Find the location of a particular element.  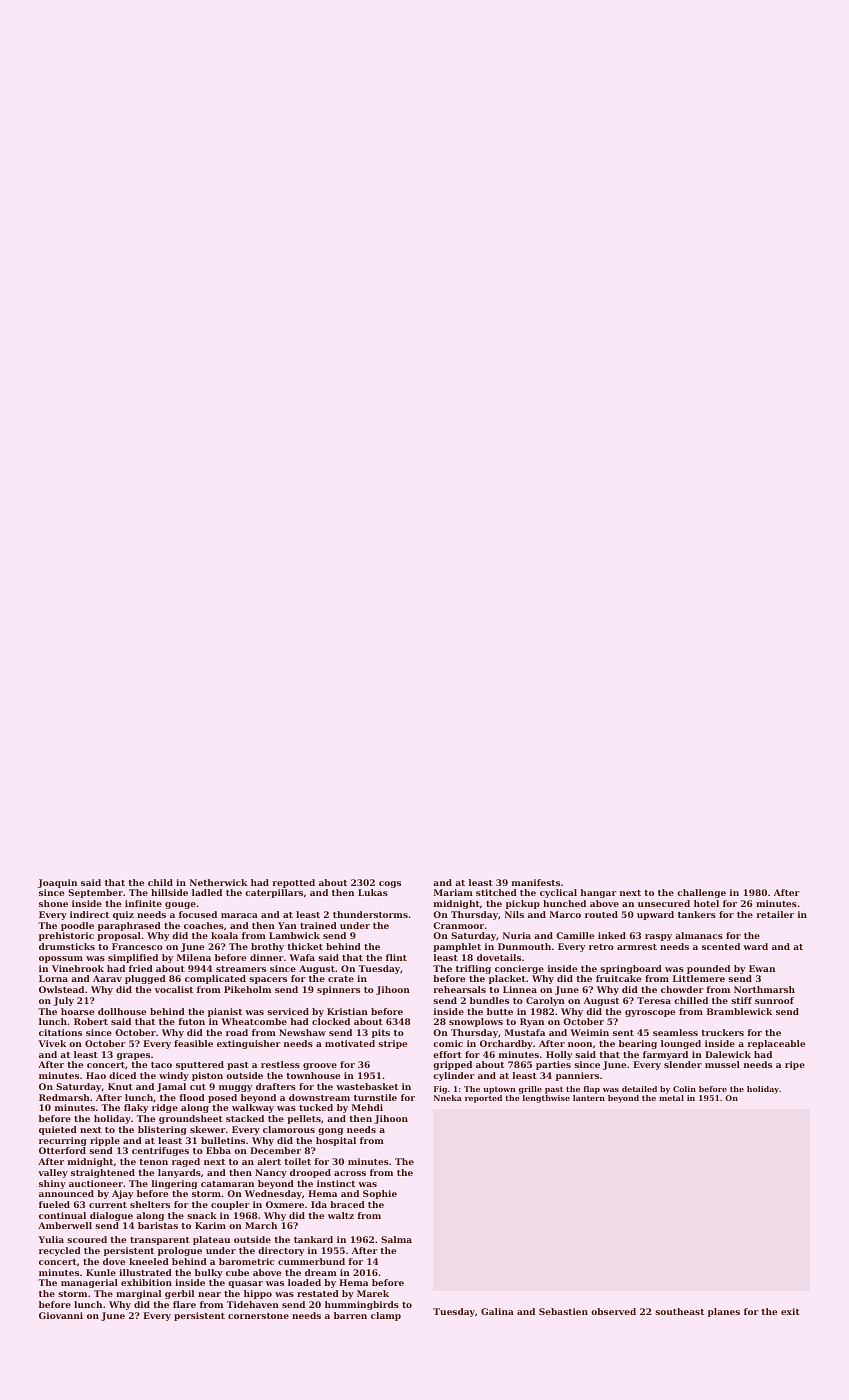

Jamal is located at coordinates (171, 1087).
